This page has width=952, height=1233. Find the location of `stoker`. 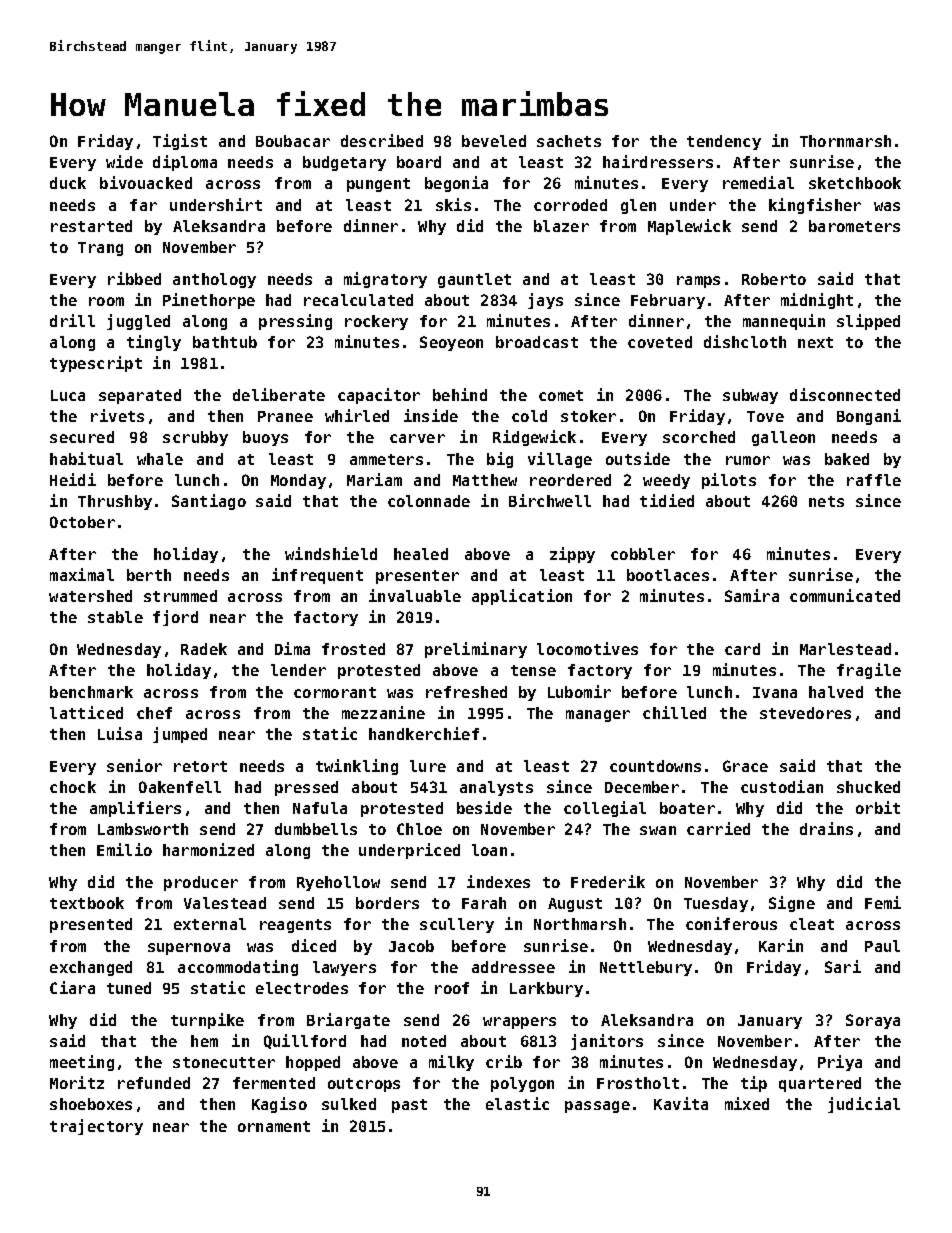

stoker is located at coordinates (588, 416).
